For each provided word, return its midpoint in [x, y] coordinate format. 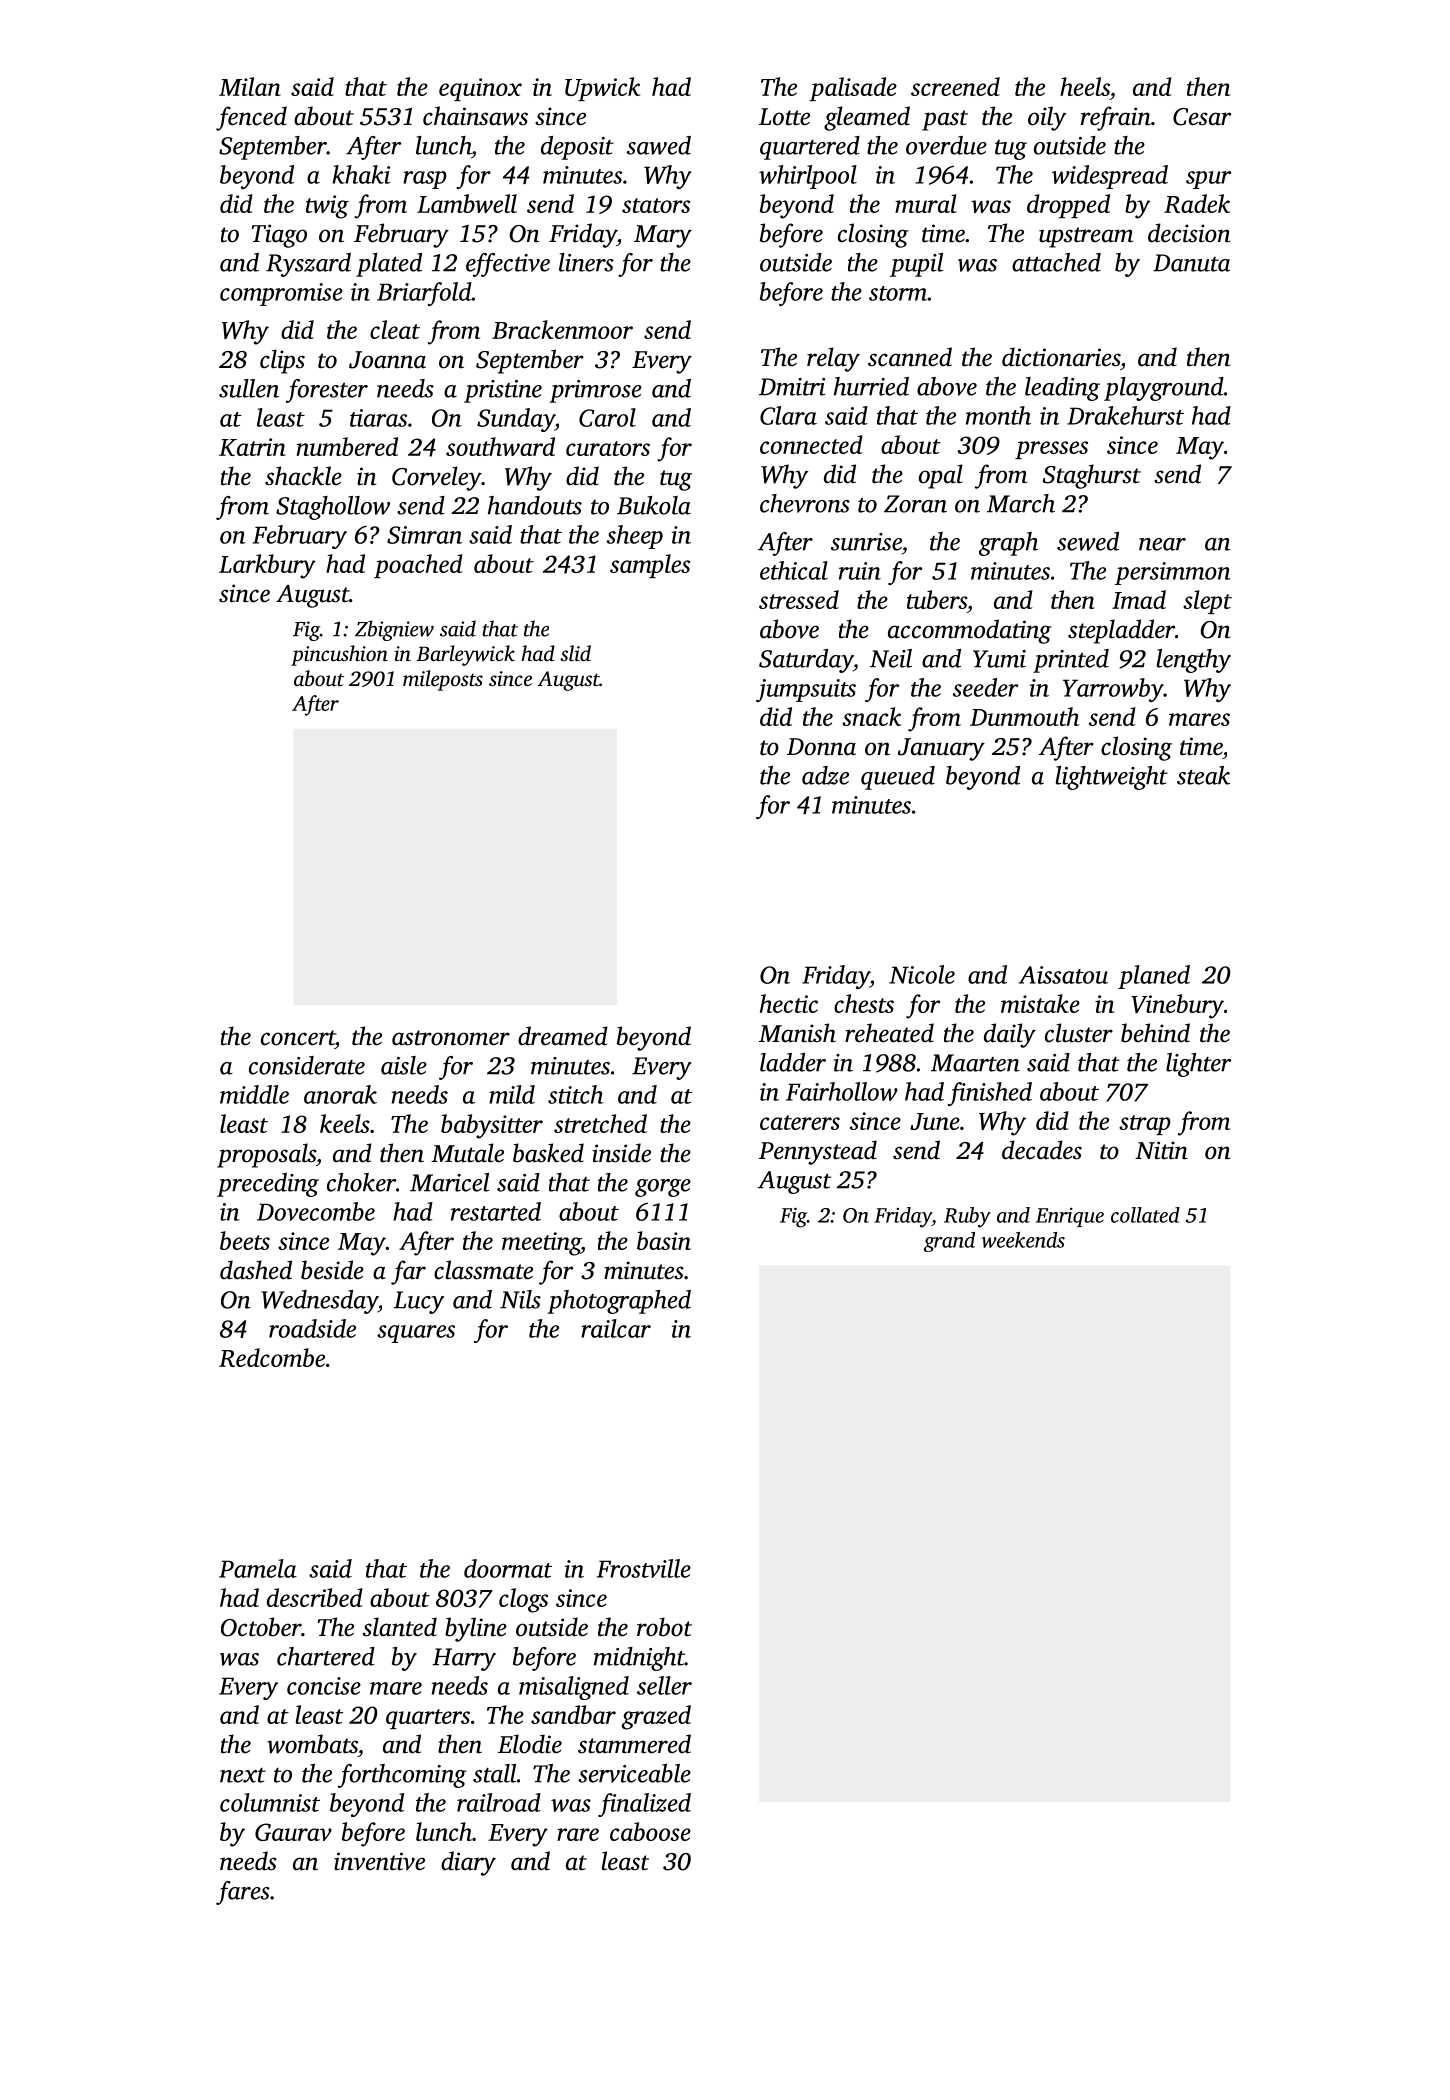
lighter [1198, 1065]
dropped [1068, 206]
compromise [281, 294]
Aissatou [1063, 975]
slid [575, 653]
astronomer [451, 1038]
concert [298, 1038]
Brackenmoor [562, 329]
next [243, 1775]
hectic [789, 1003]
